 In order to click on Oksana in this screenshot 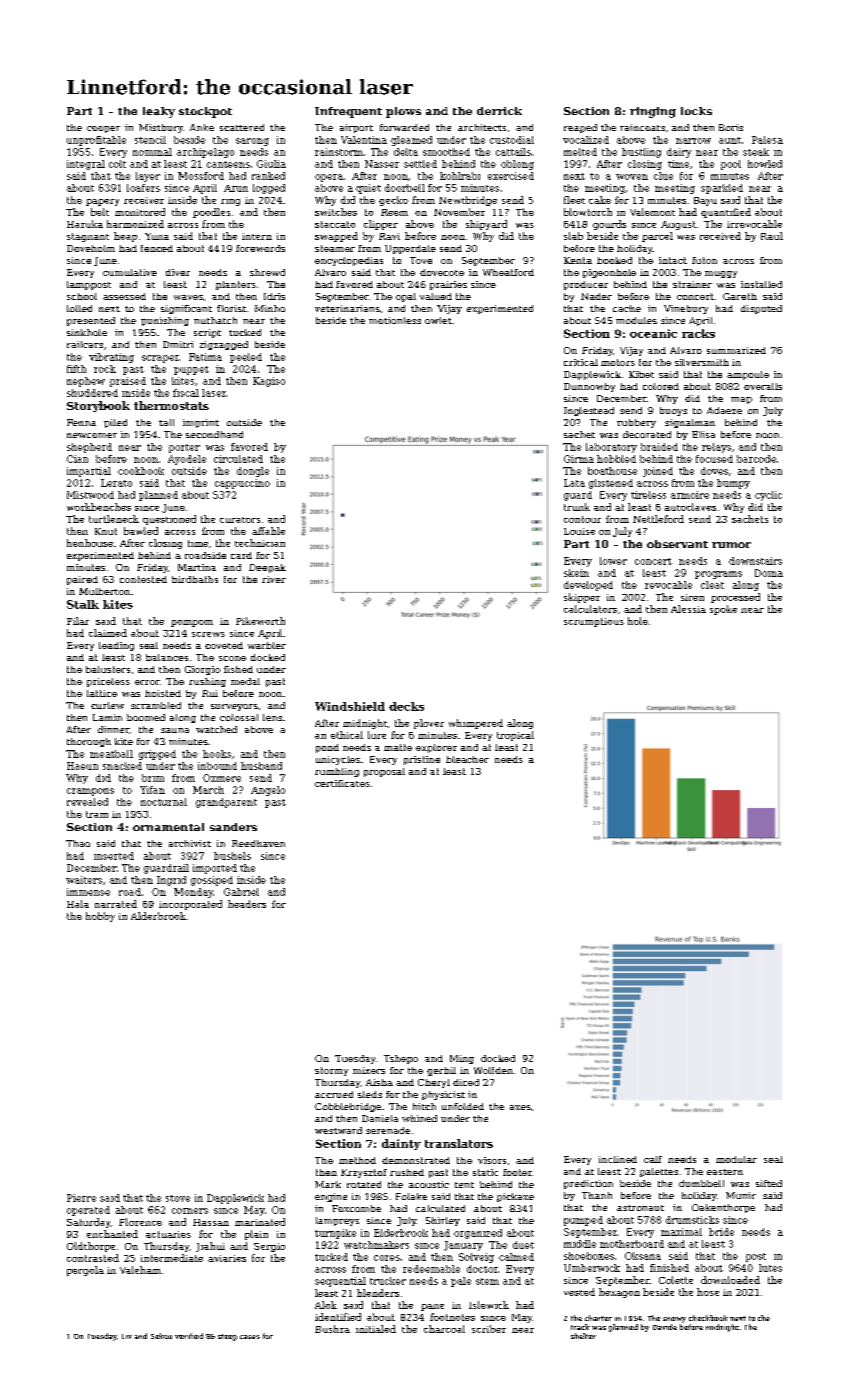, I will do `click(643, 1256)`.
